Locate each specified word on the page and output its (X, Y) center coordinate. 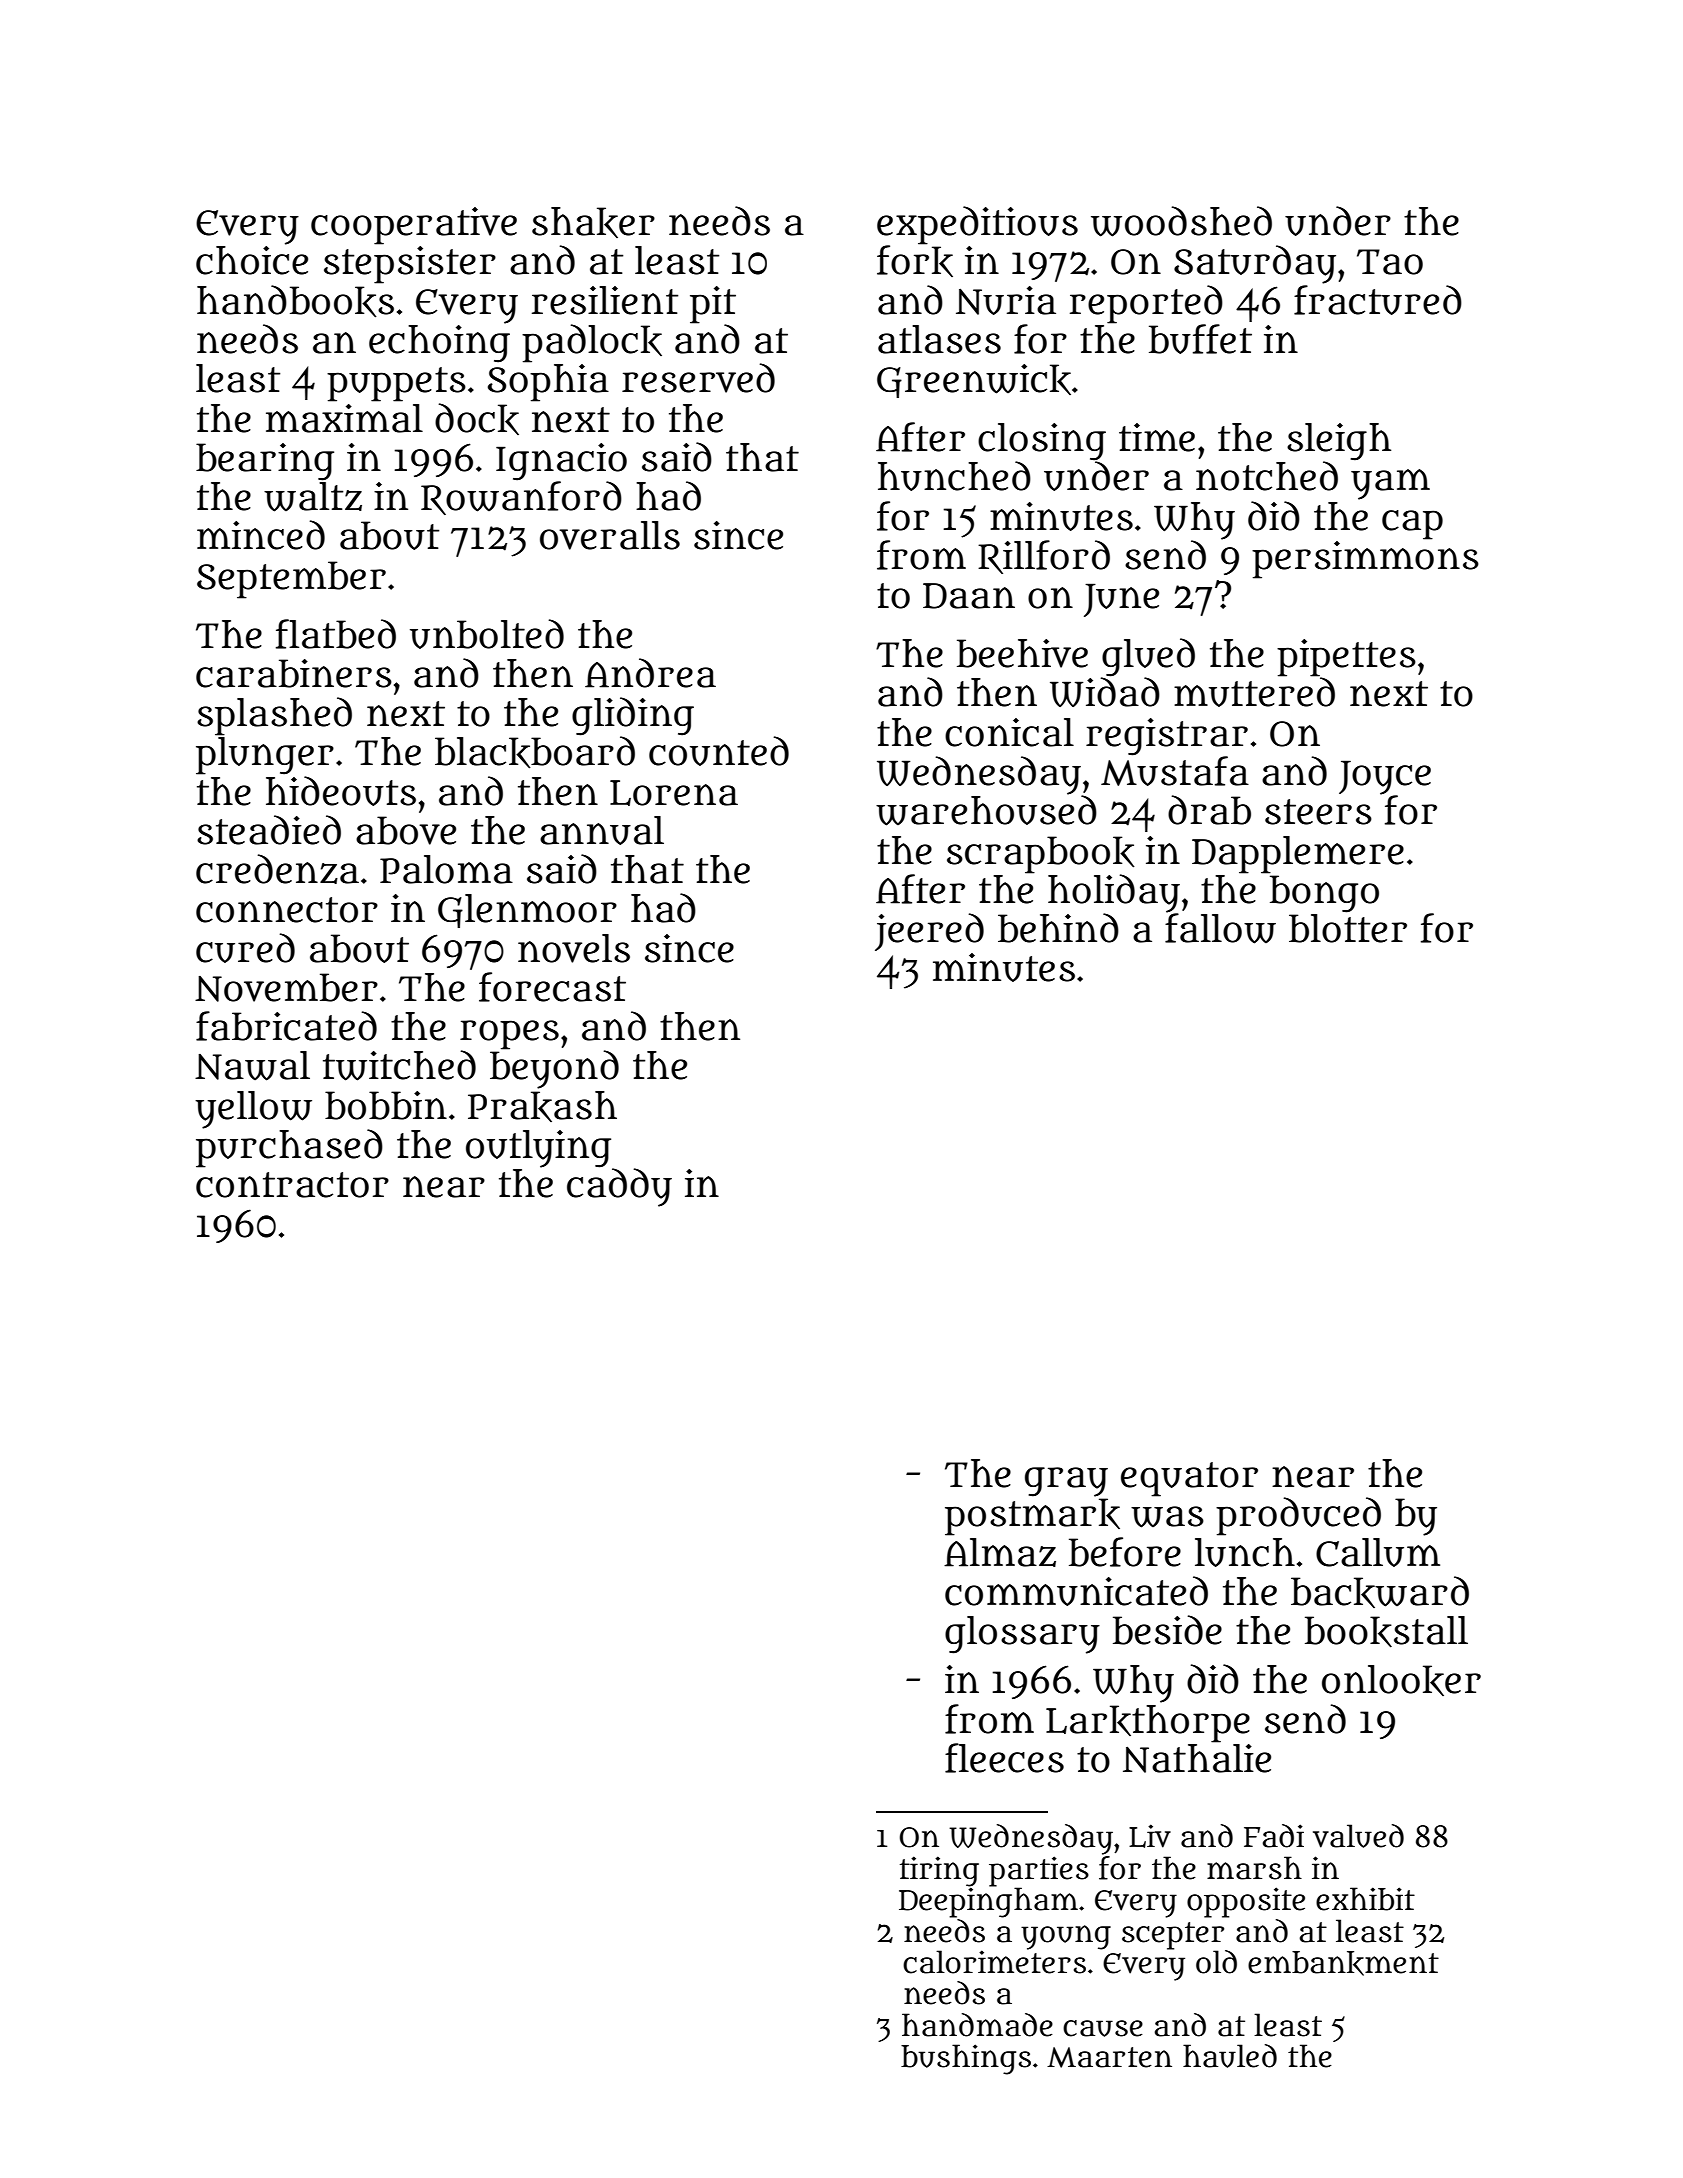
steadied (269, 830)
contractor (292, 1185)
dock (477, 419)
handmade (977, 2025)
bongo (1324, 894)
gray (1066, 1482)
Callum (1378, 1552)
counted (719, 751)
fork (915, 261)
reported (1146, 304)
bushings (966, 2059)
